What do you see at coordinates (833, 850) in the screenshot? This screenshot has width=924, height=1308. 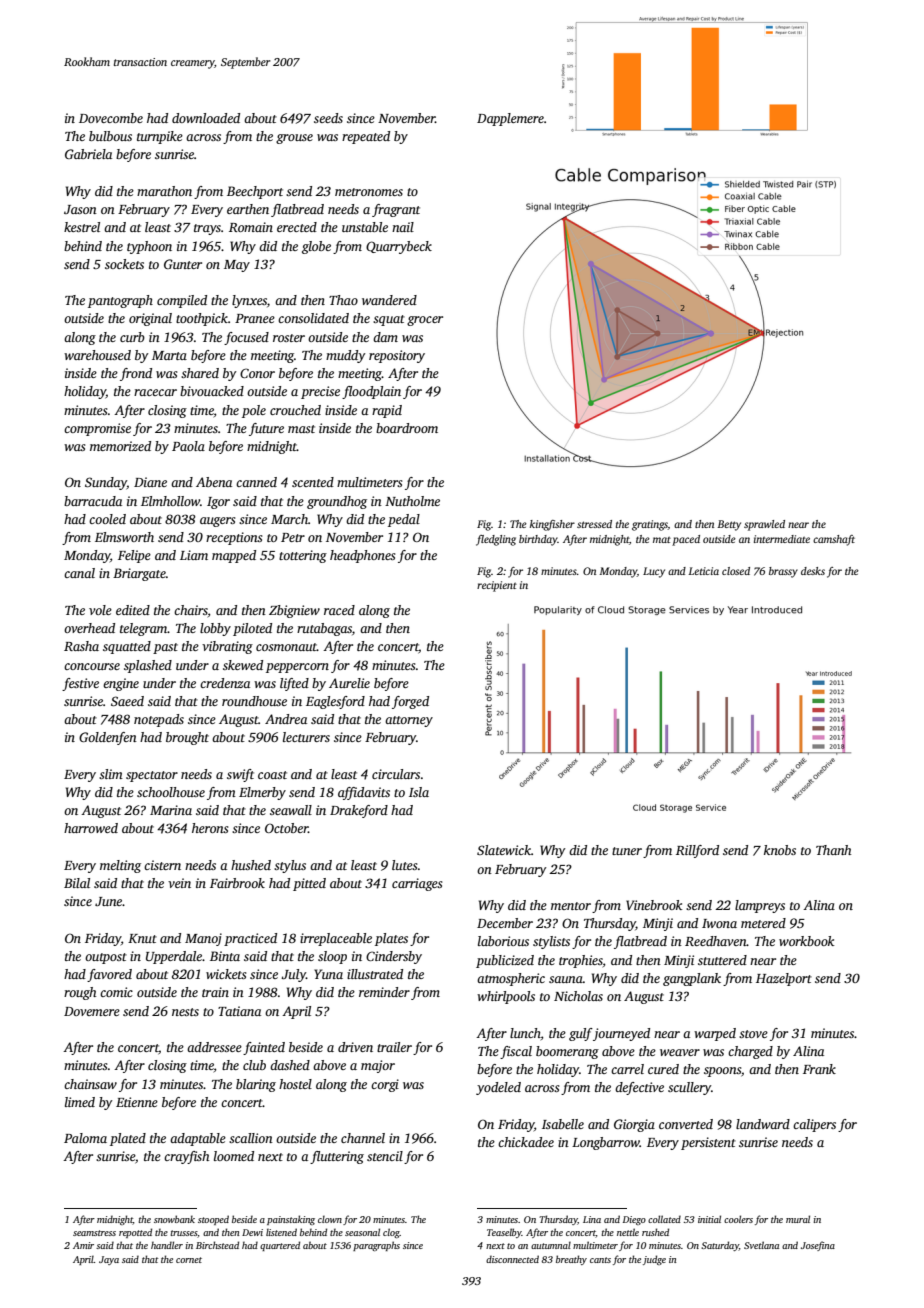 I see `Thanh` at bounding box center [833, 850].
